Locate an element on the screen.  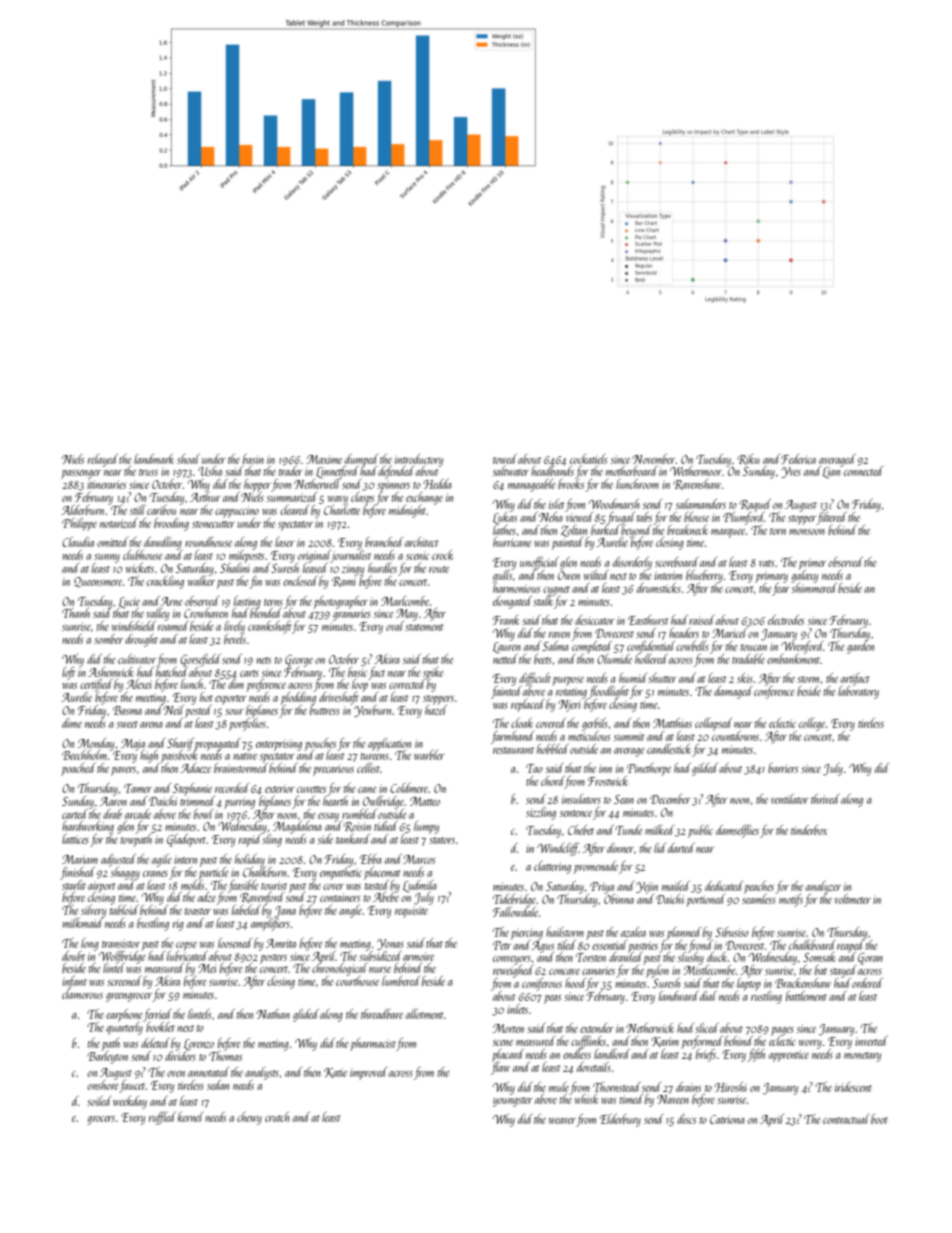
electrodes is located at coordinates (786, 620).
